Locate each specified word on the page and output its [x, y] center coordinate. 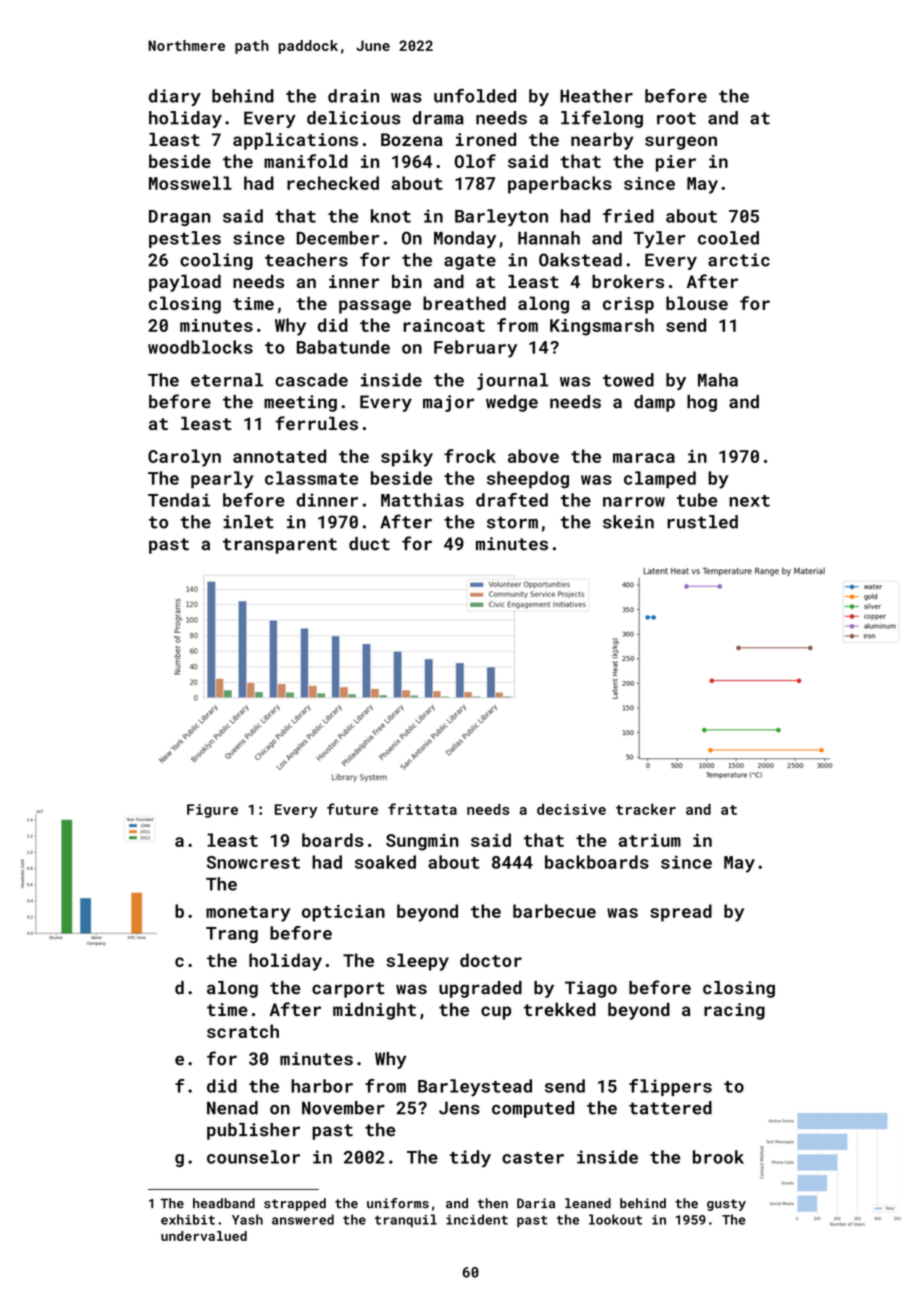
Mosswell [190, 183]
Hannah [549, 238]
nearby [602, 141]
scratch [243, 1031]
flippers [670, 1087]
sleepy [417, 962]
